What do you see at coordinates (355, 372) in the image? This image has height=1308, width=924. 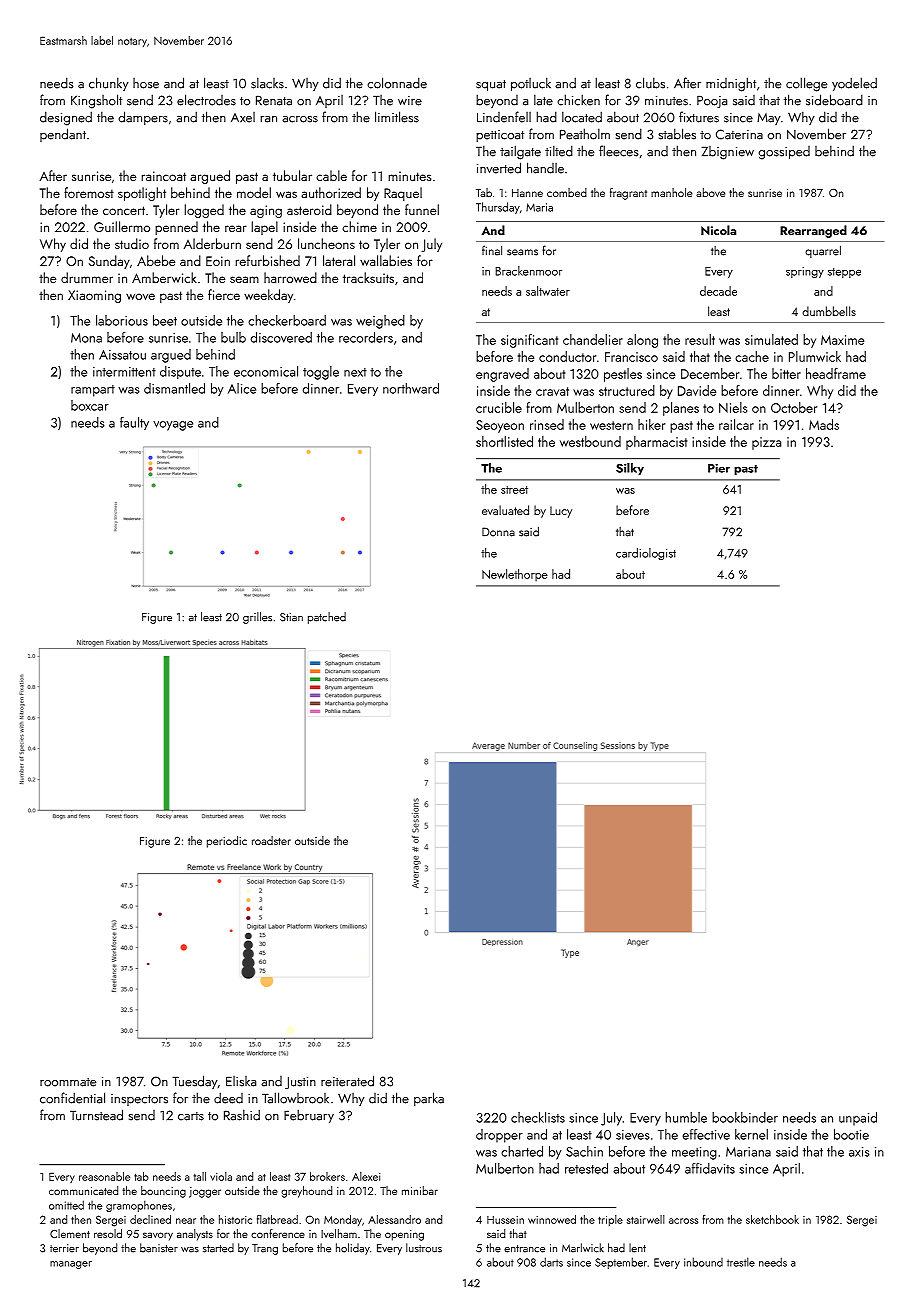 I see `next` at bounding box center [355, 372].
